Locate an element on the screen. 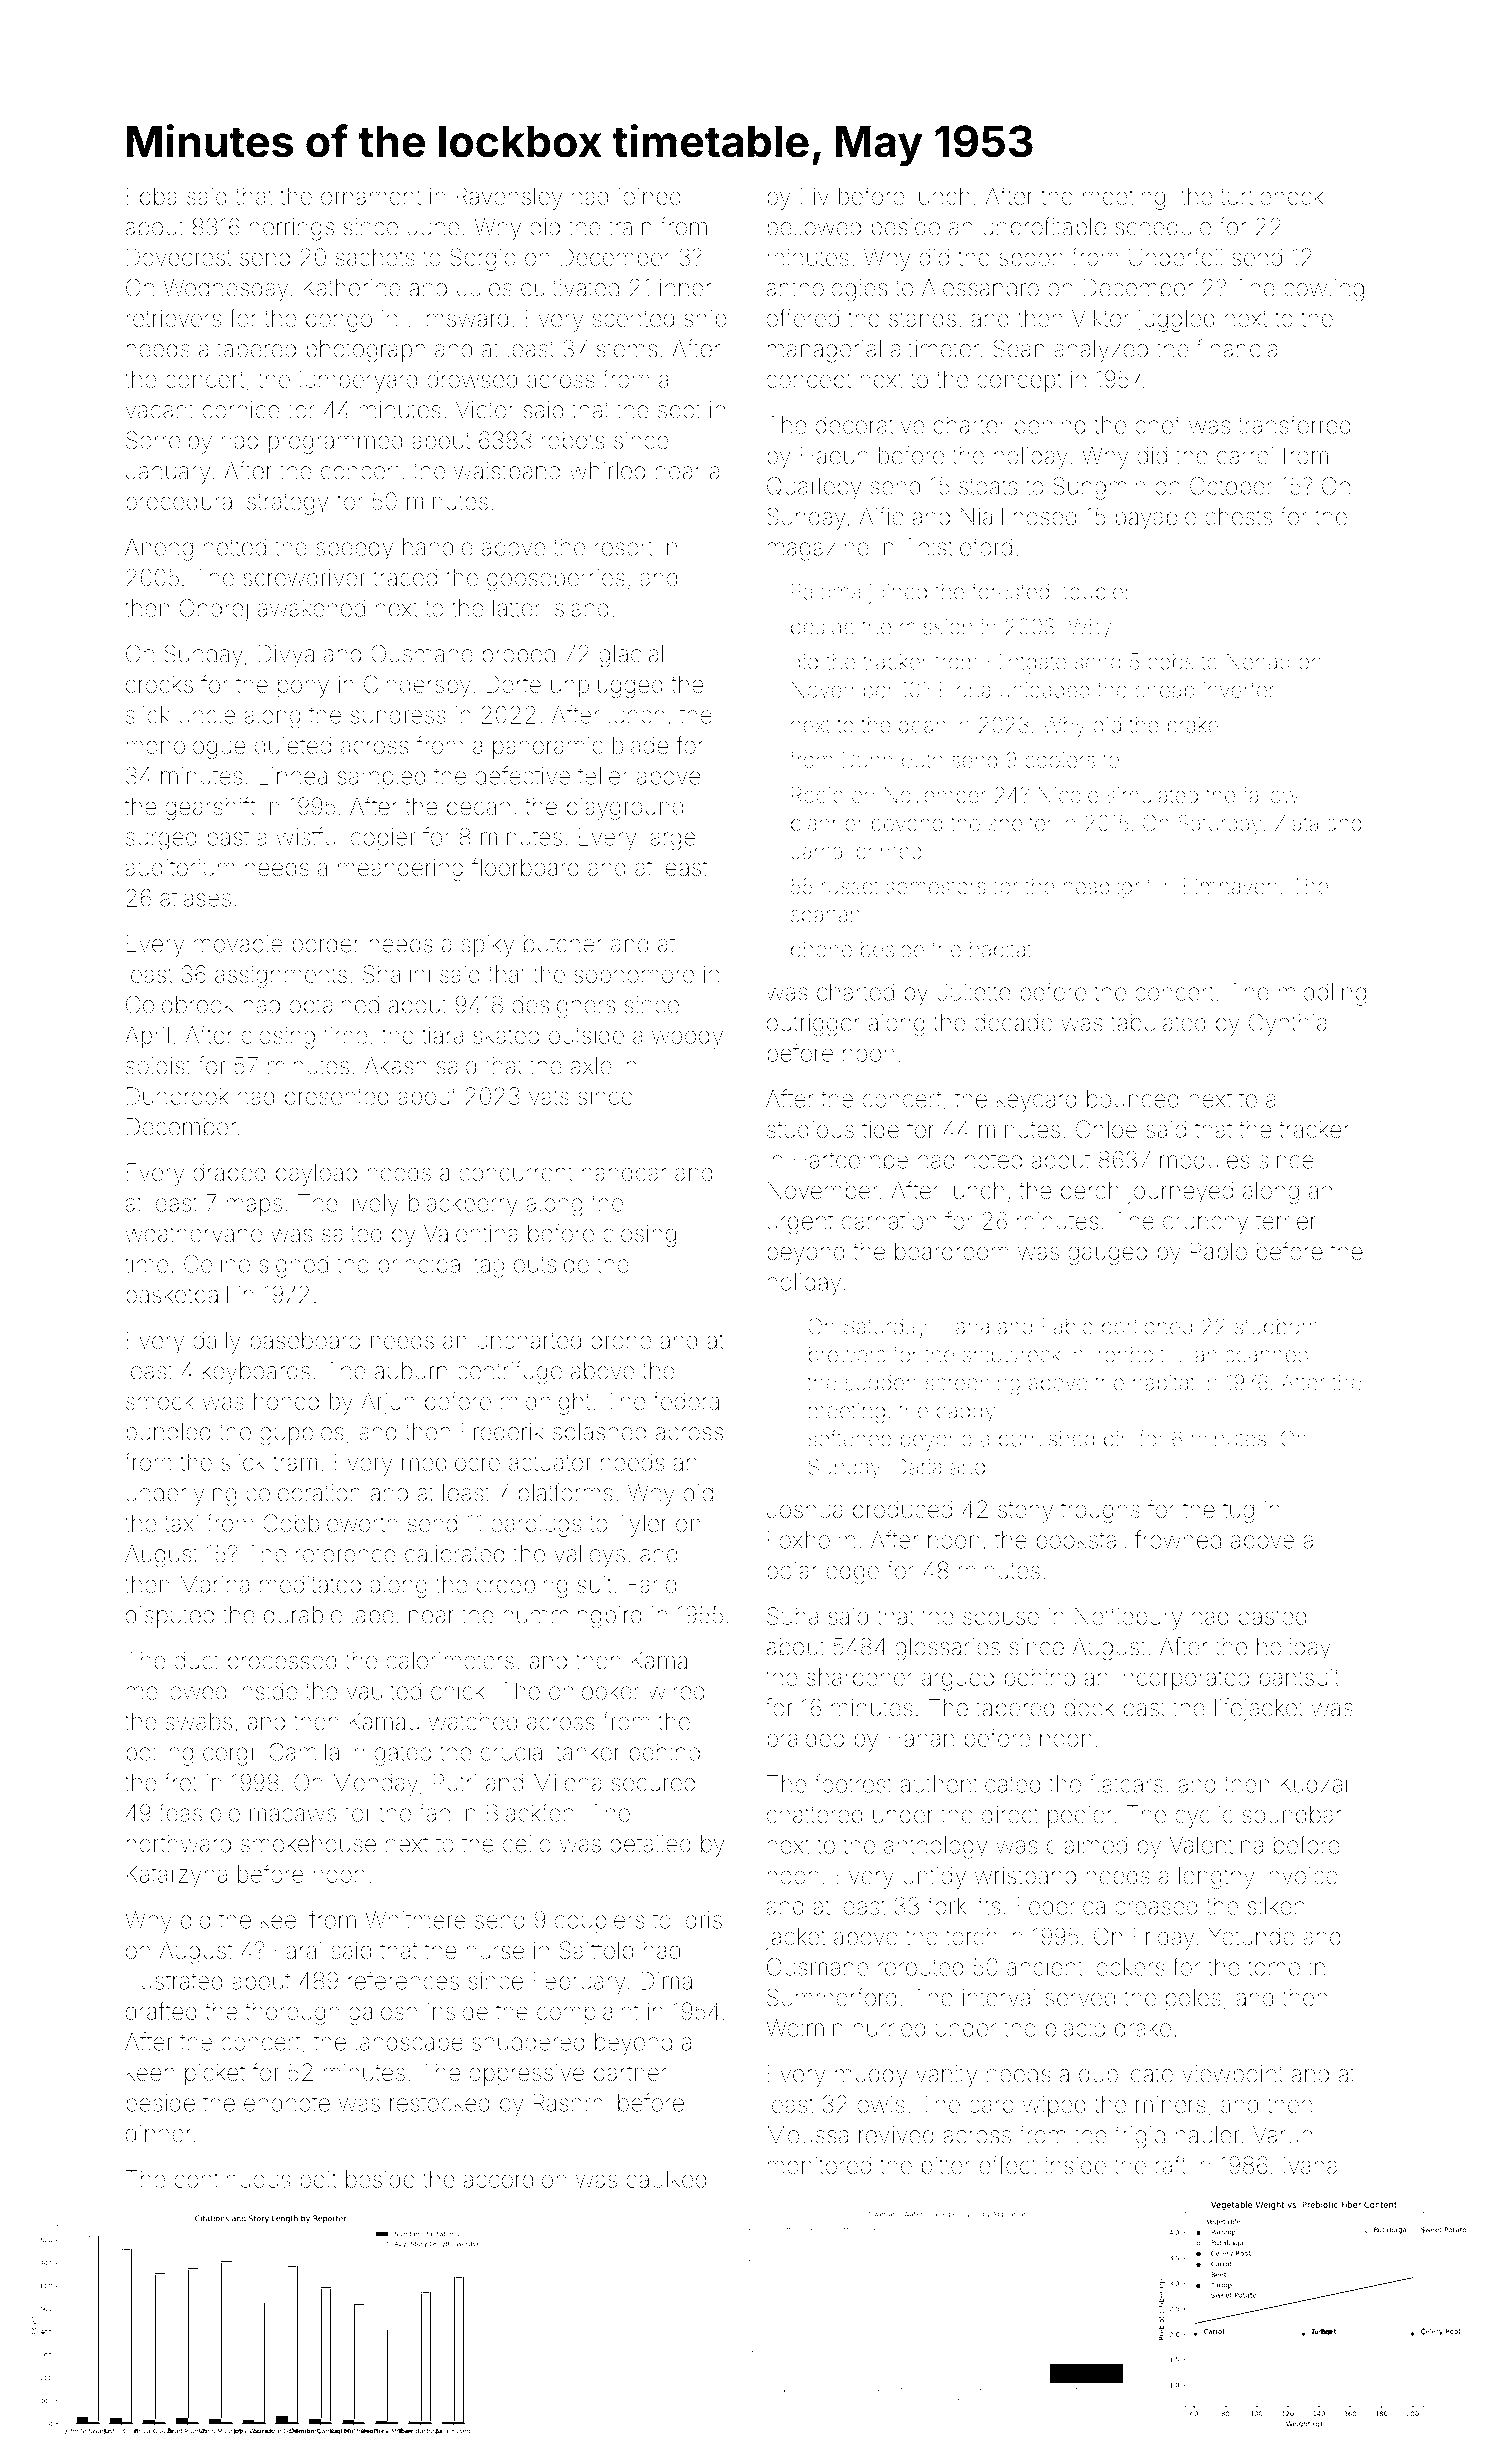  bellowed is located at coordinates (814, 227).
